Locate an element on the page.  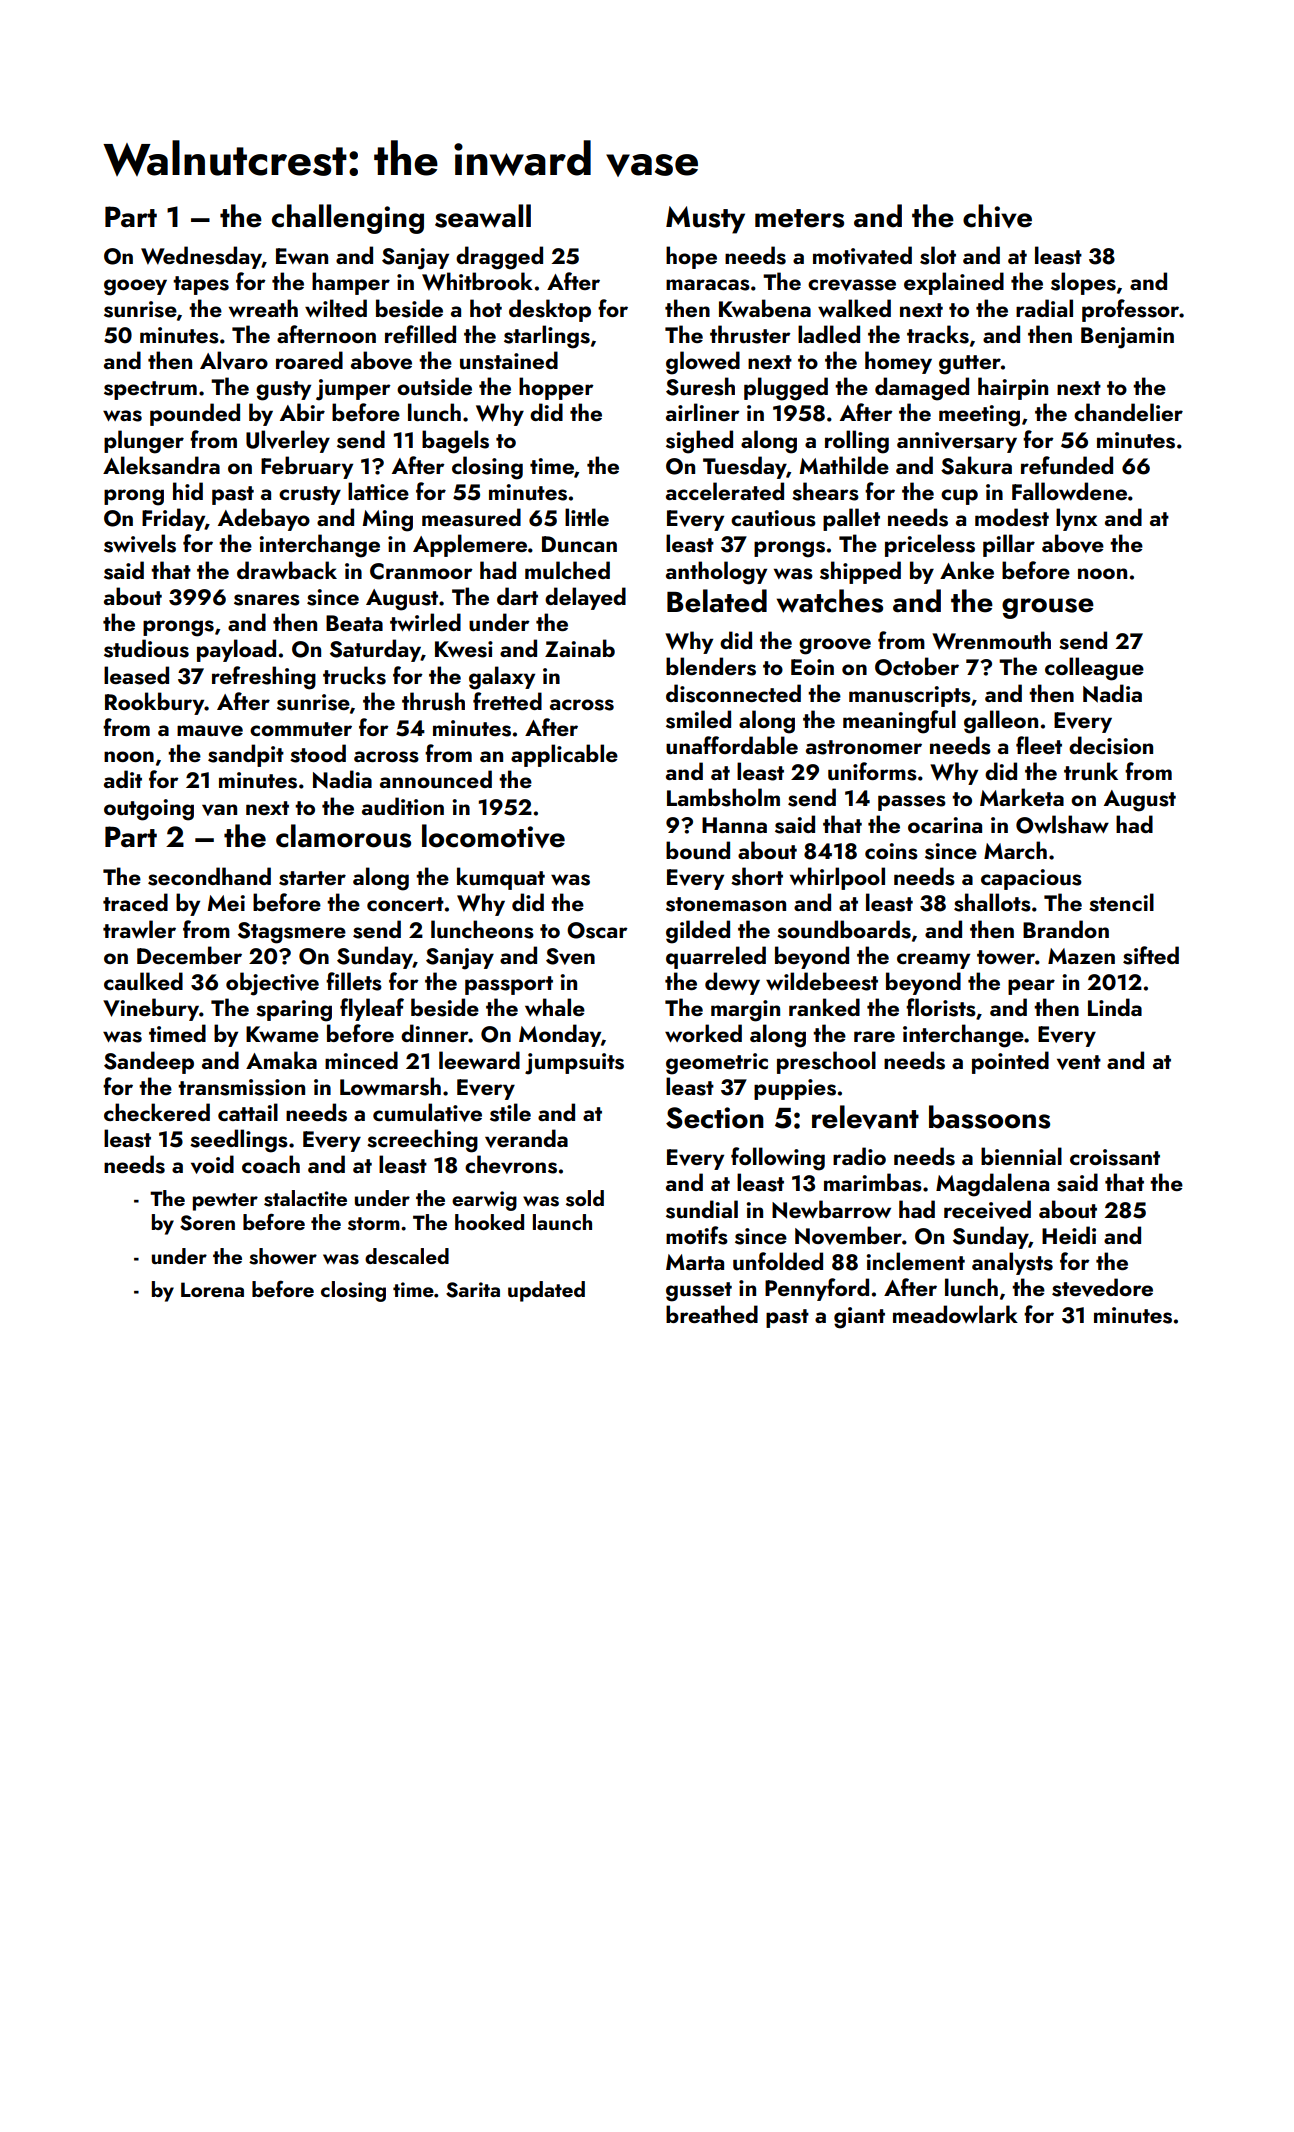
hope is located at coordinates (691, 257).
